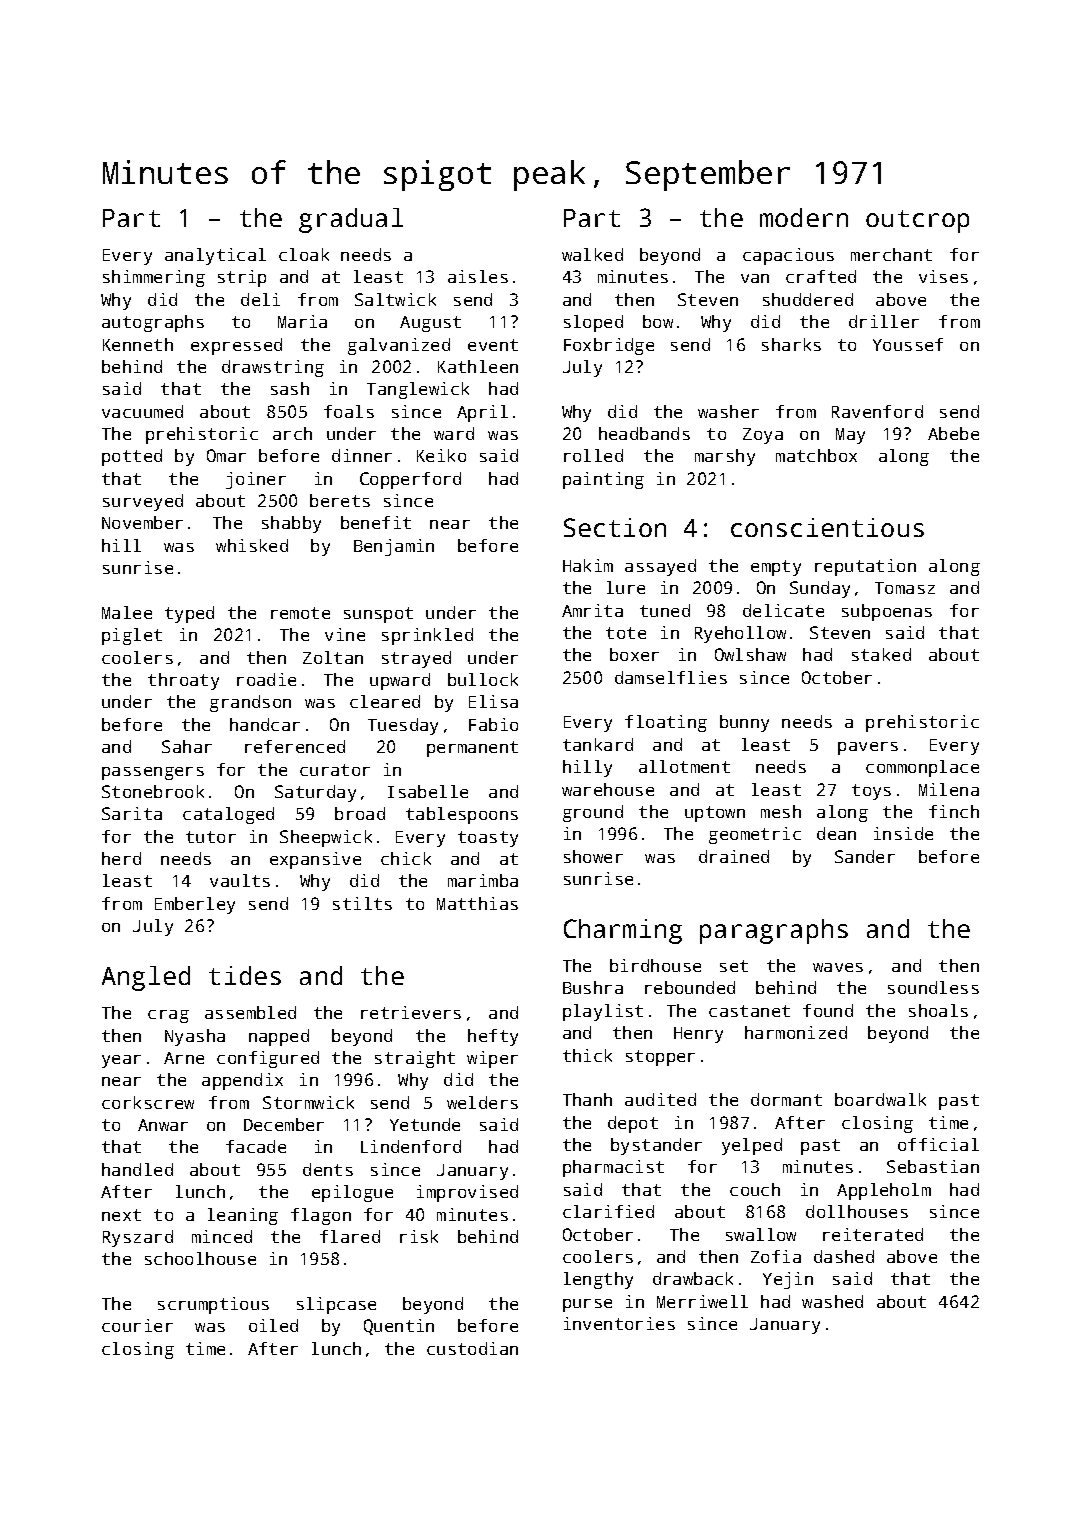 This page has width=1081, height=1536. Describe the element at coordinates (865, 567) in the page. I see `reputation` at that location.
